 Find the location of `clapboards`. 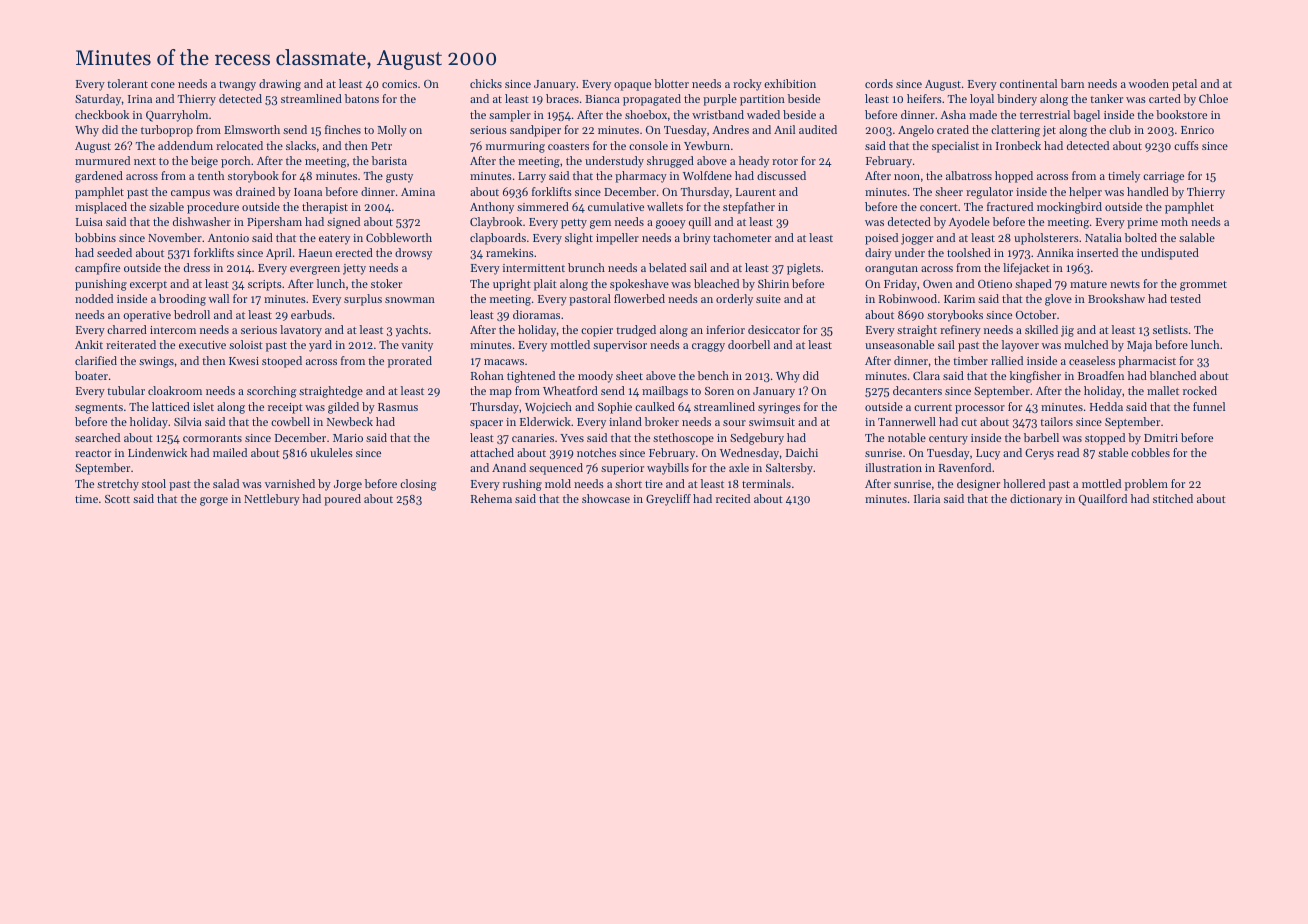

clapboards is located at coordinates (498, 239).
